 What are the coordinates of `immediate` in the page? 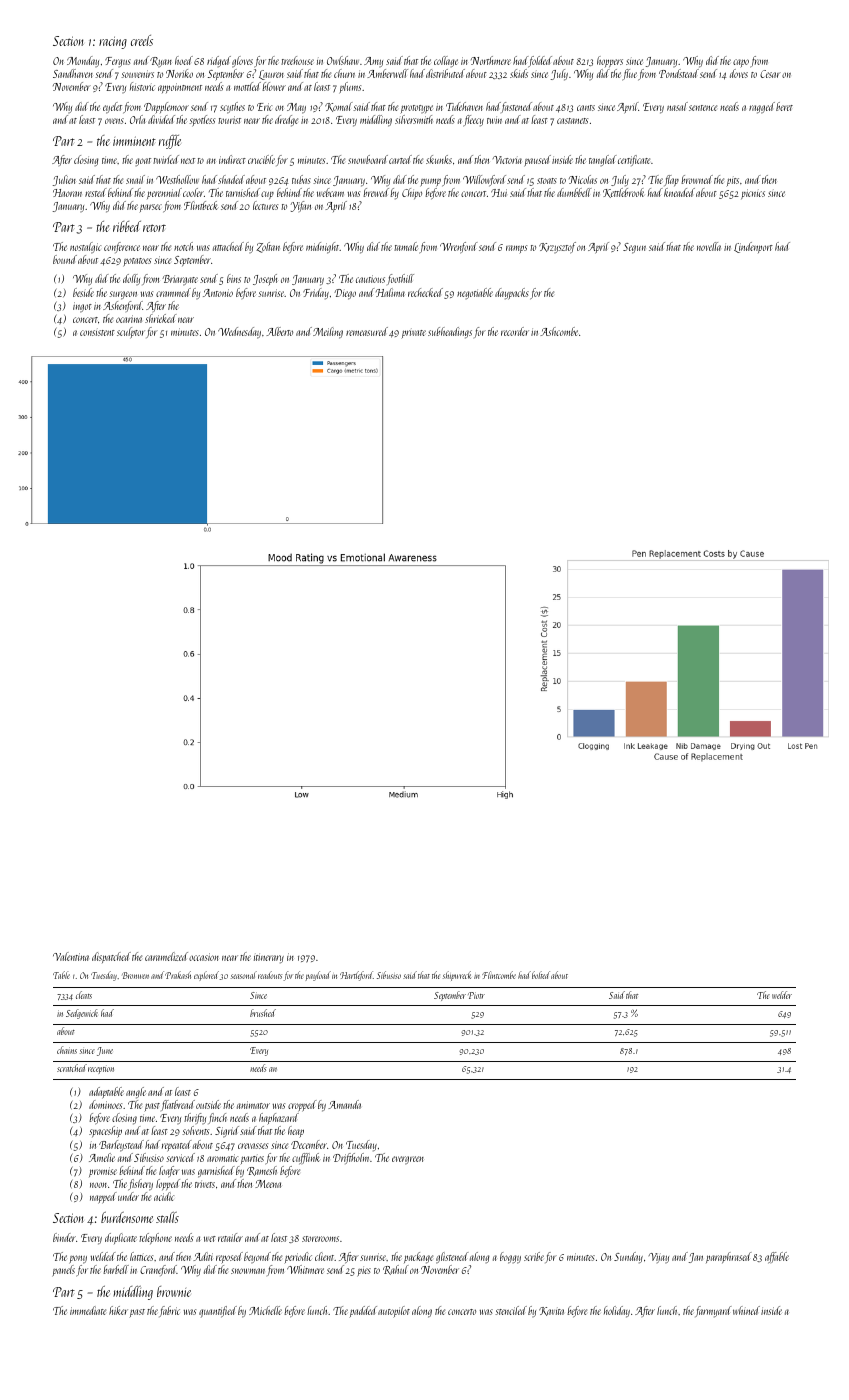 It's located at (88, 1310).
